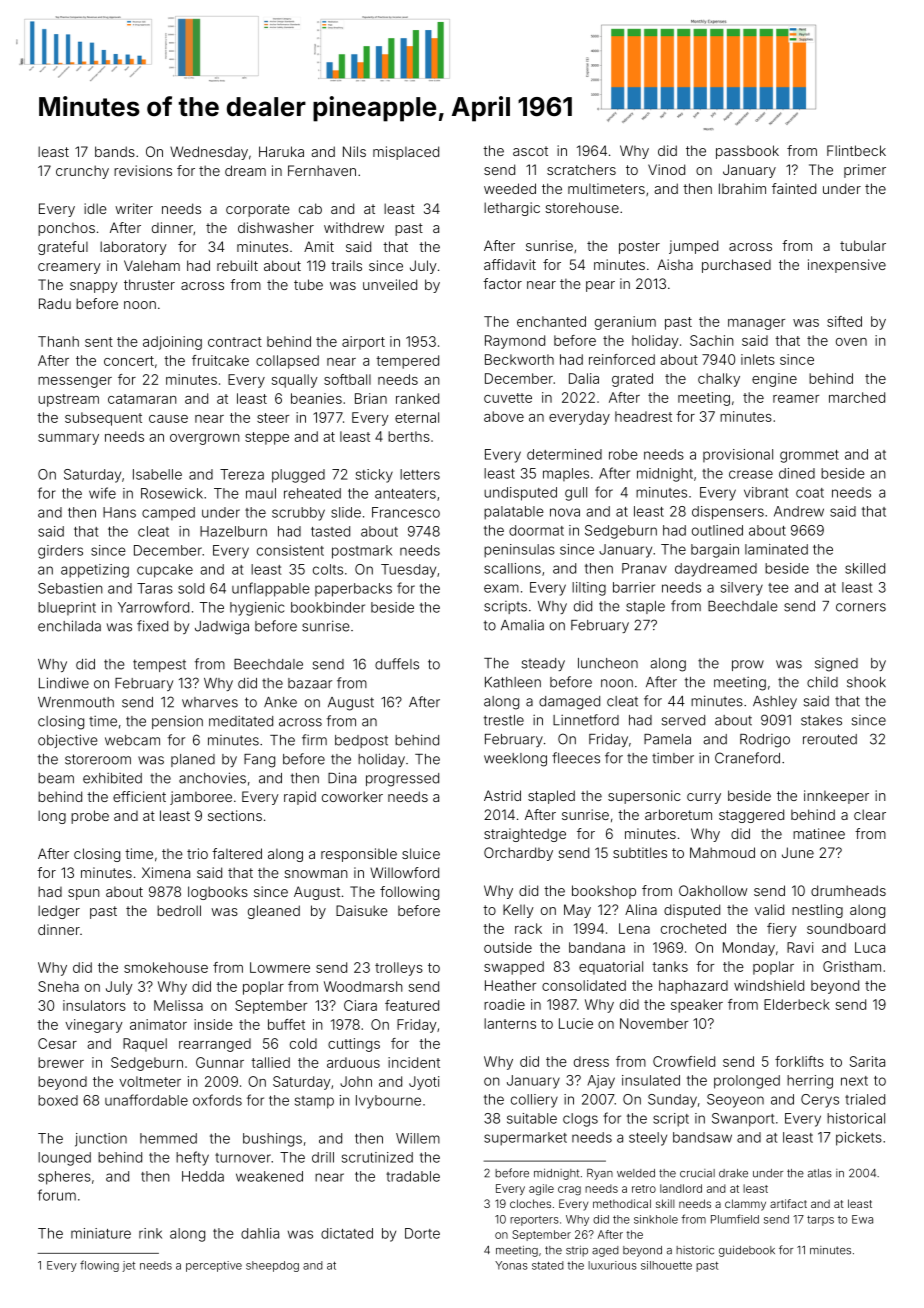 The height and width of the screenshot is (1308, 924). I want to click on jet, so click(128, 1266).
